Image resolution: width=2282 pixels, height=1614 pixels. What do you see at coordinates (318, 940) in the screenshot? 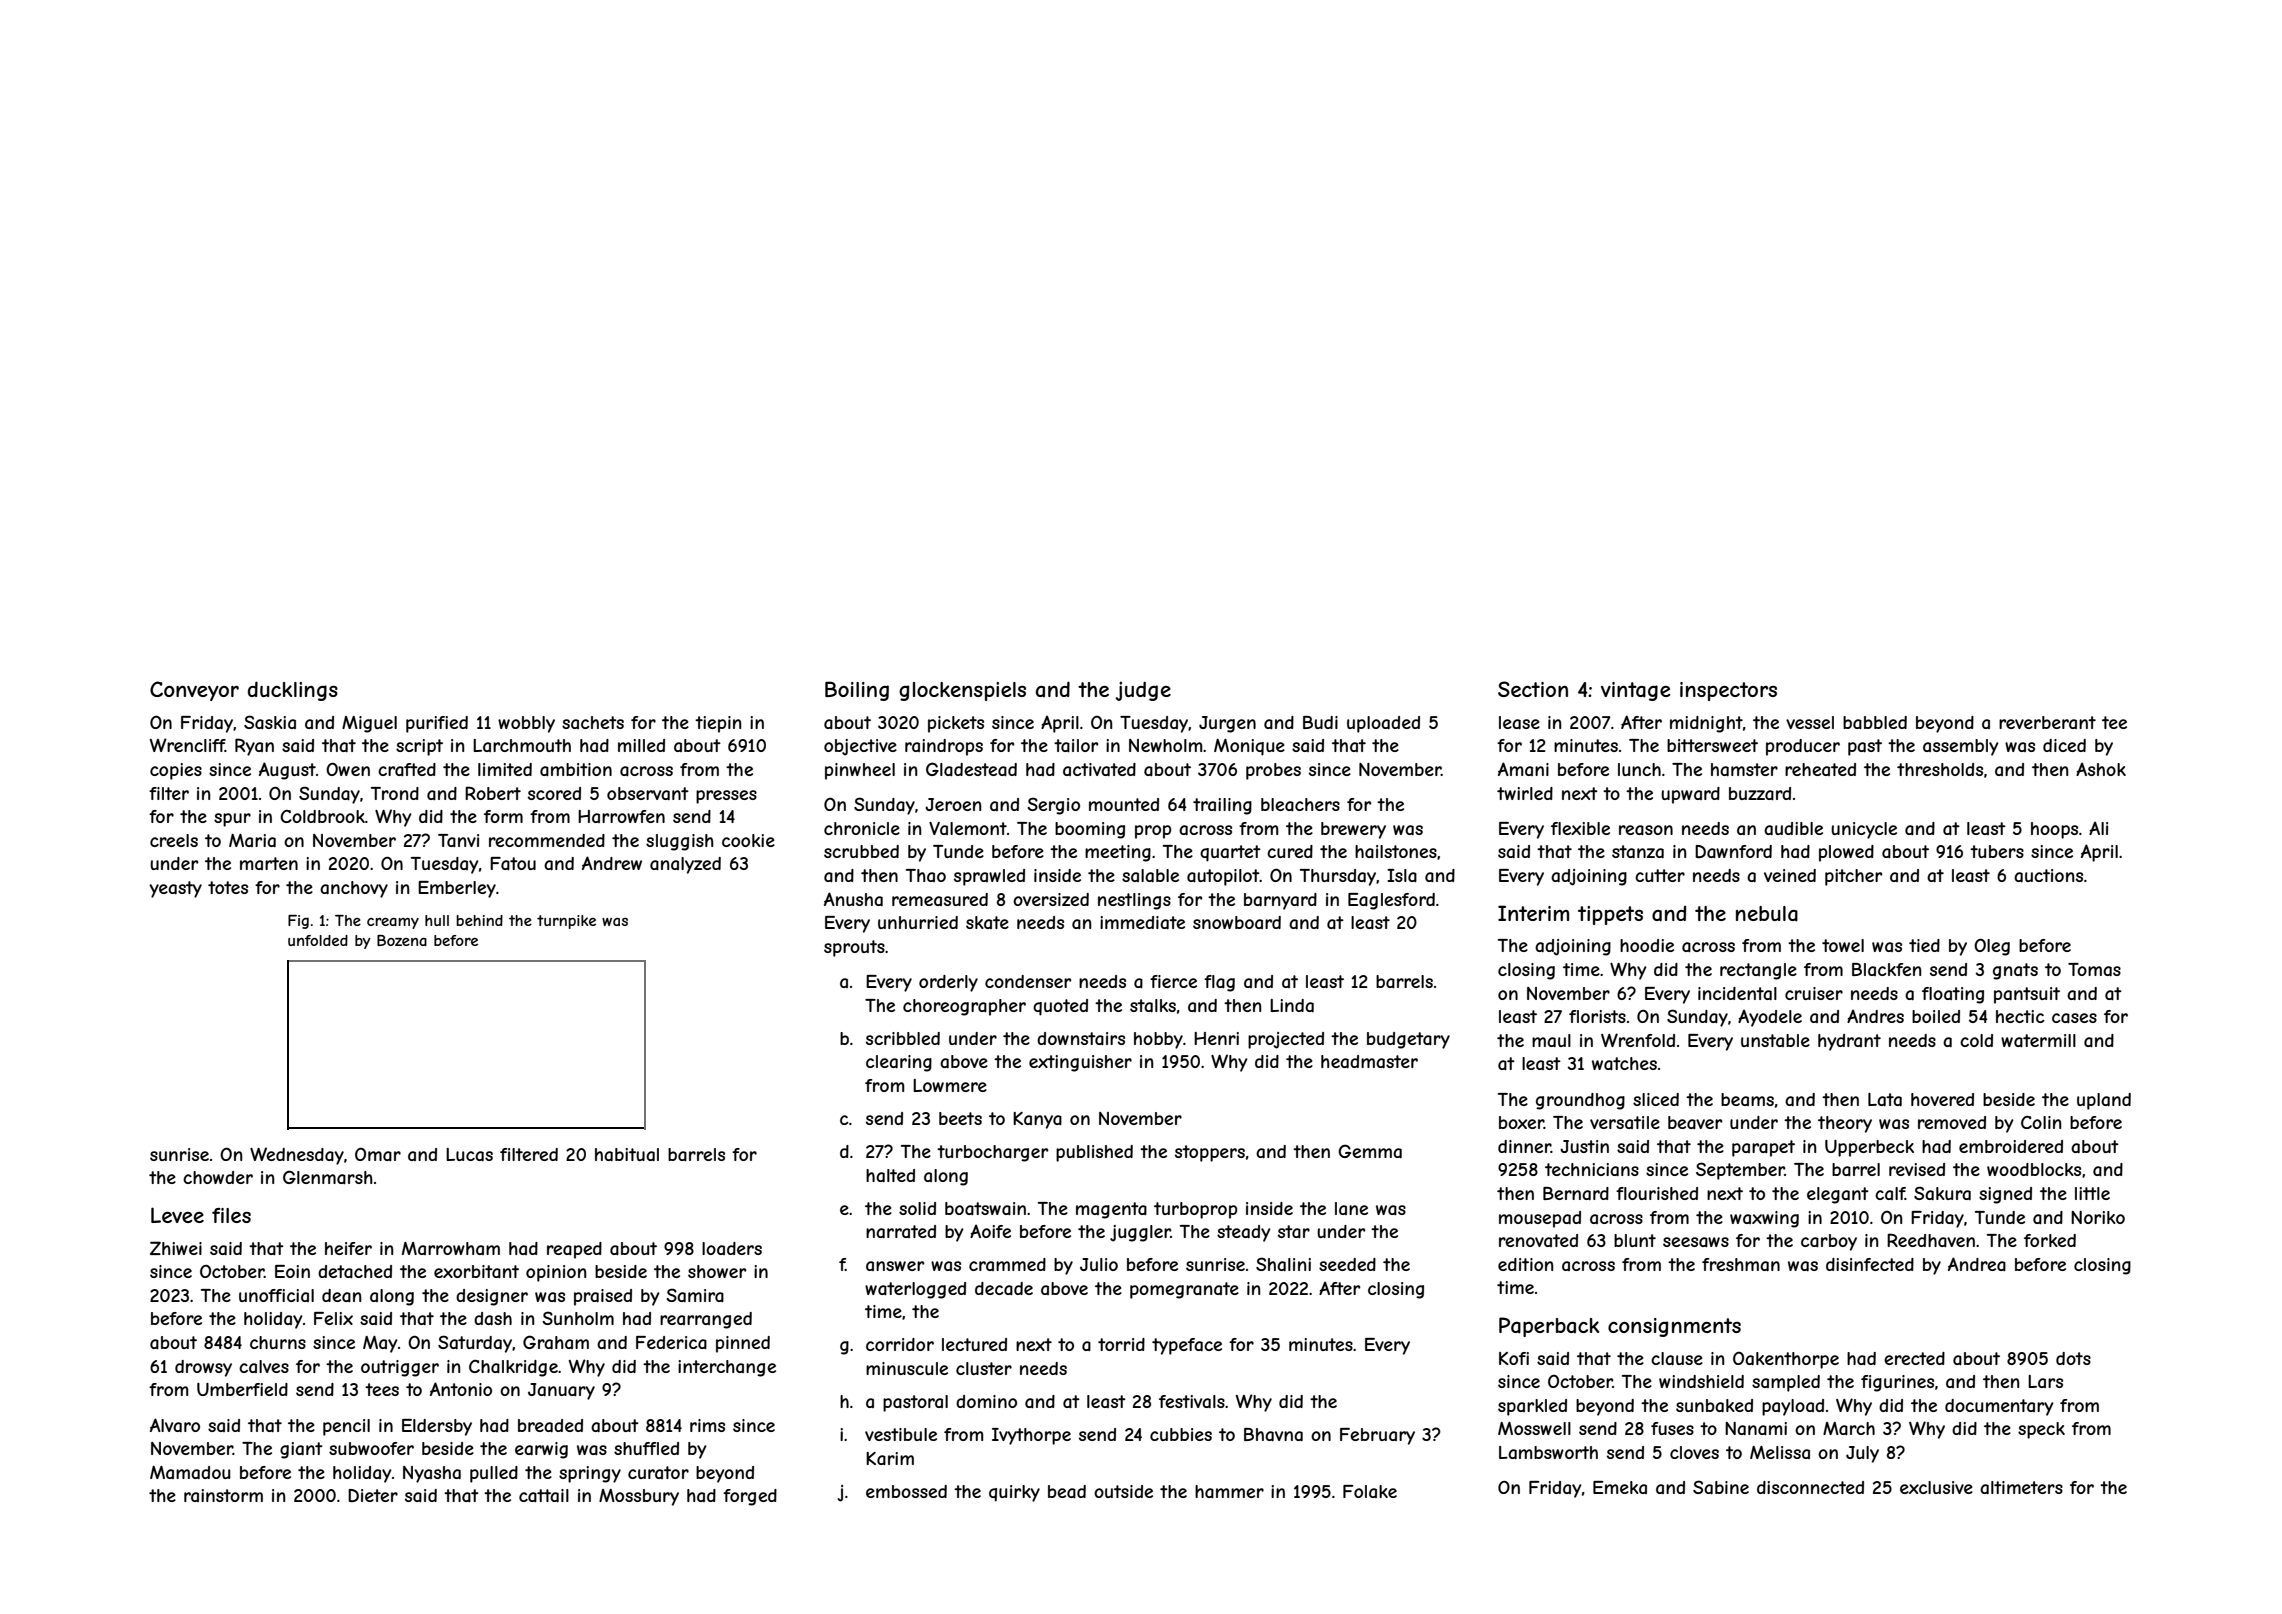
I see `unfolded` at bounding box center [318, 940].
